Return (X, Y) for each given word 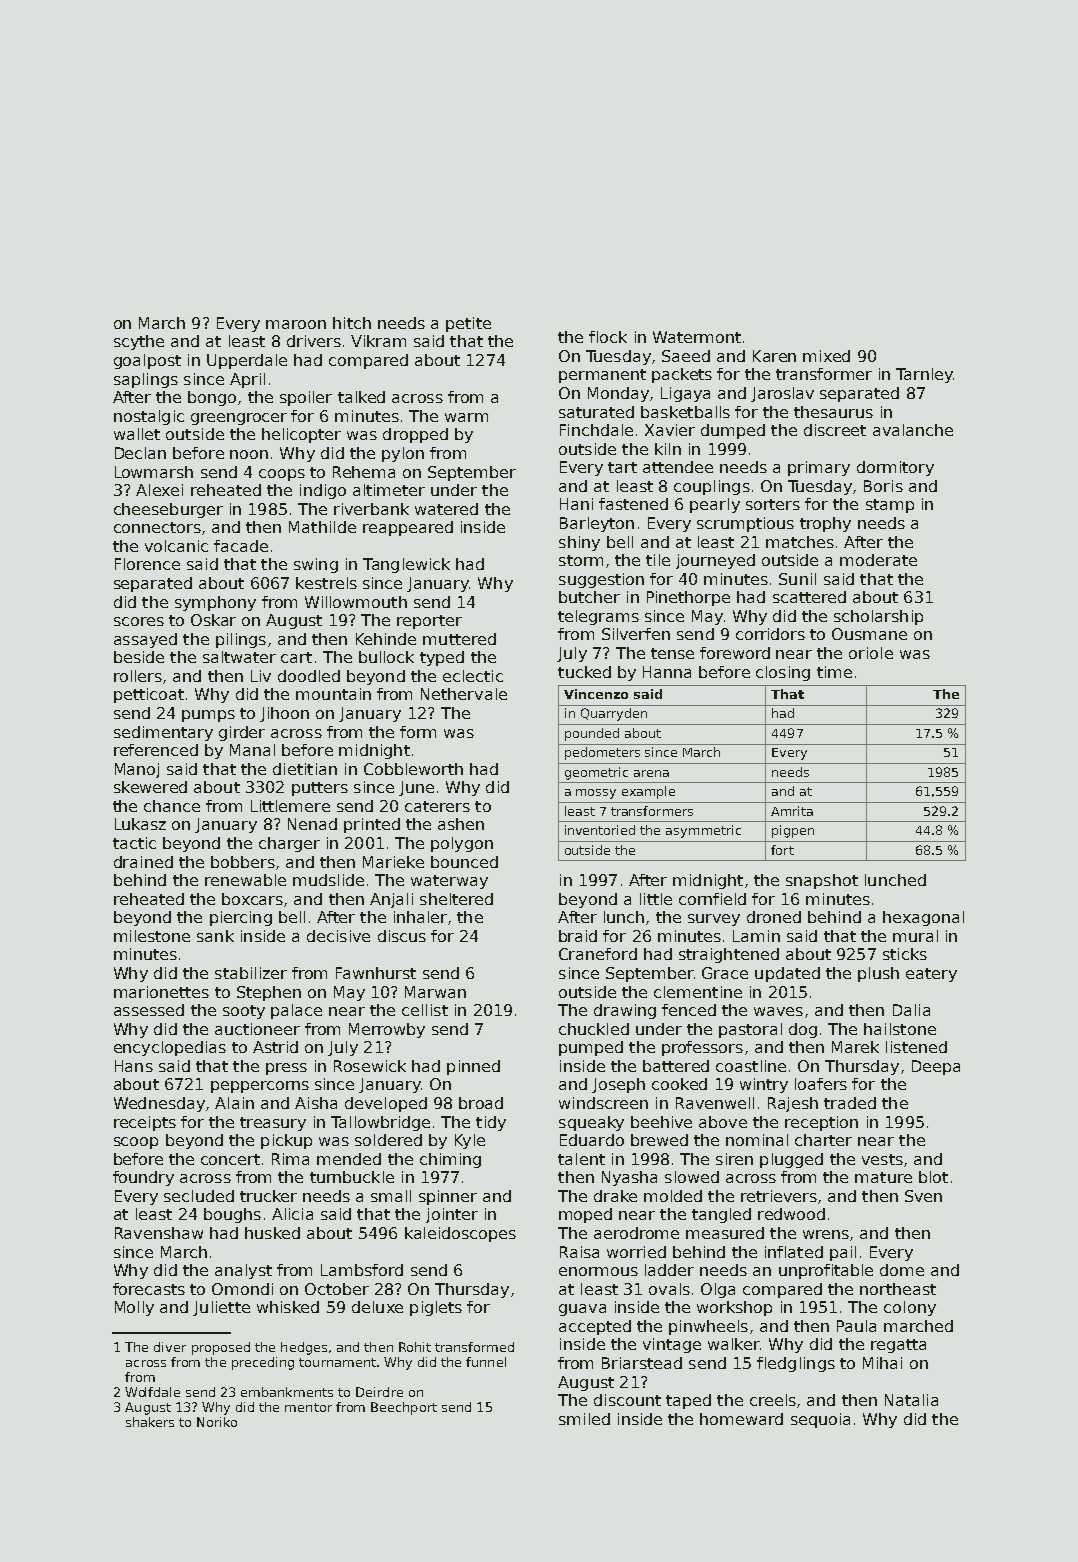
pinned (473, 1067)
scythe (139, 342)
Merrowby (387, 1030)
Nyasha (629, 1178)
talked (361, 397)
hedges (304, 1348)
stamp (890, 506)
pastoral (750, 1030)
